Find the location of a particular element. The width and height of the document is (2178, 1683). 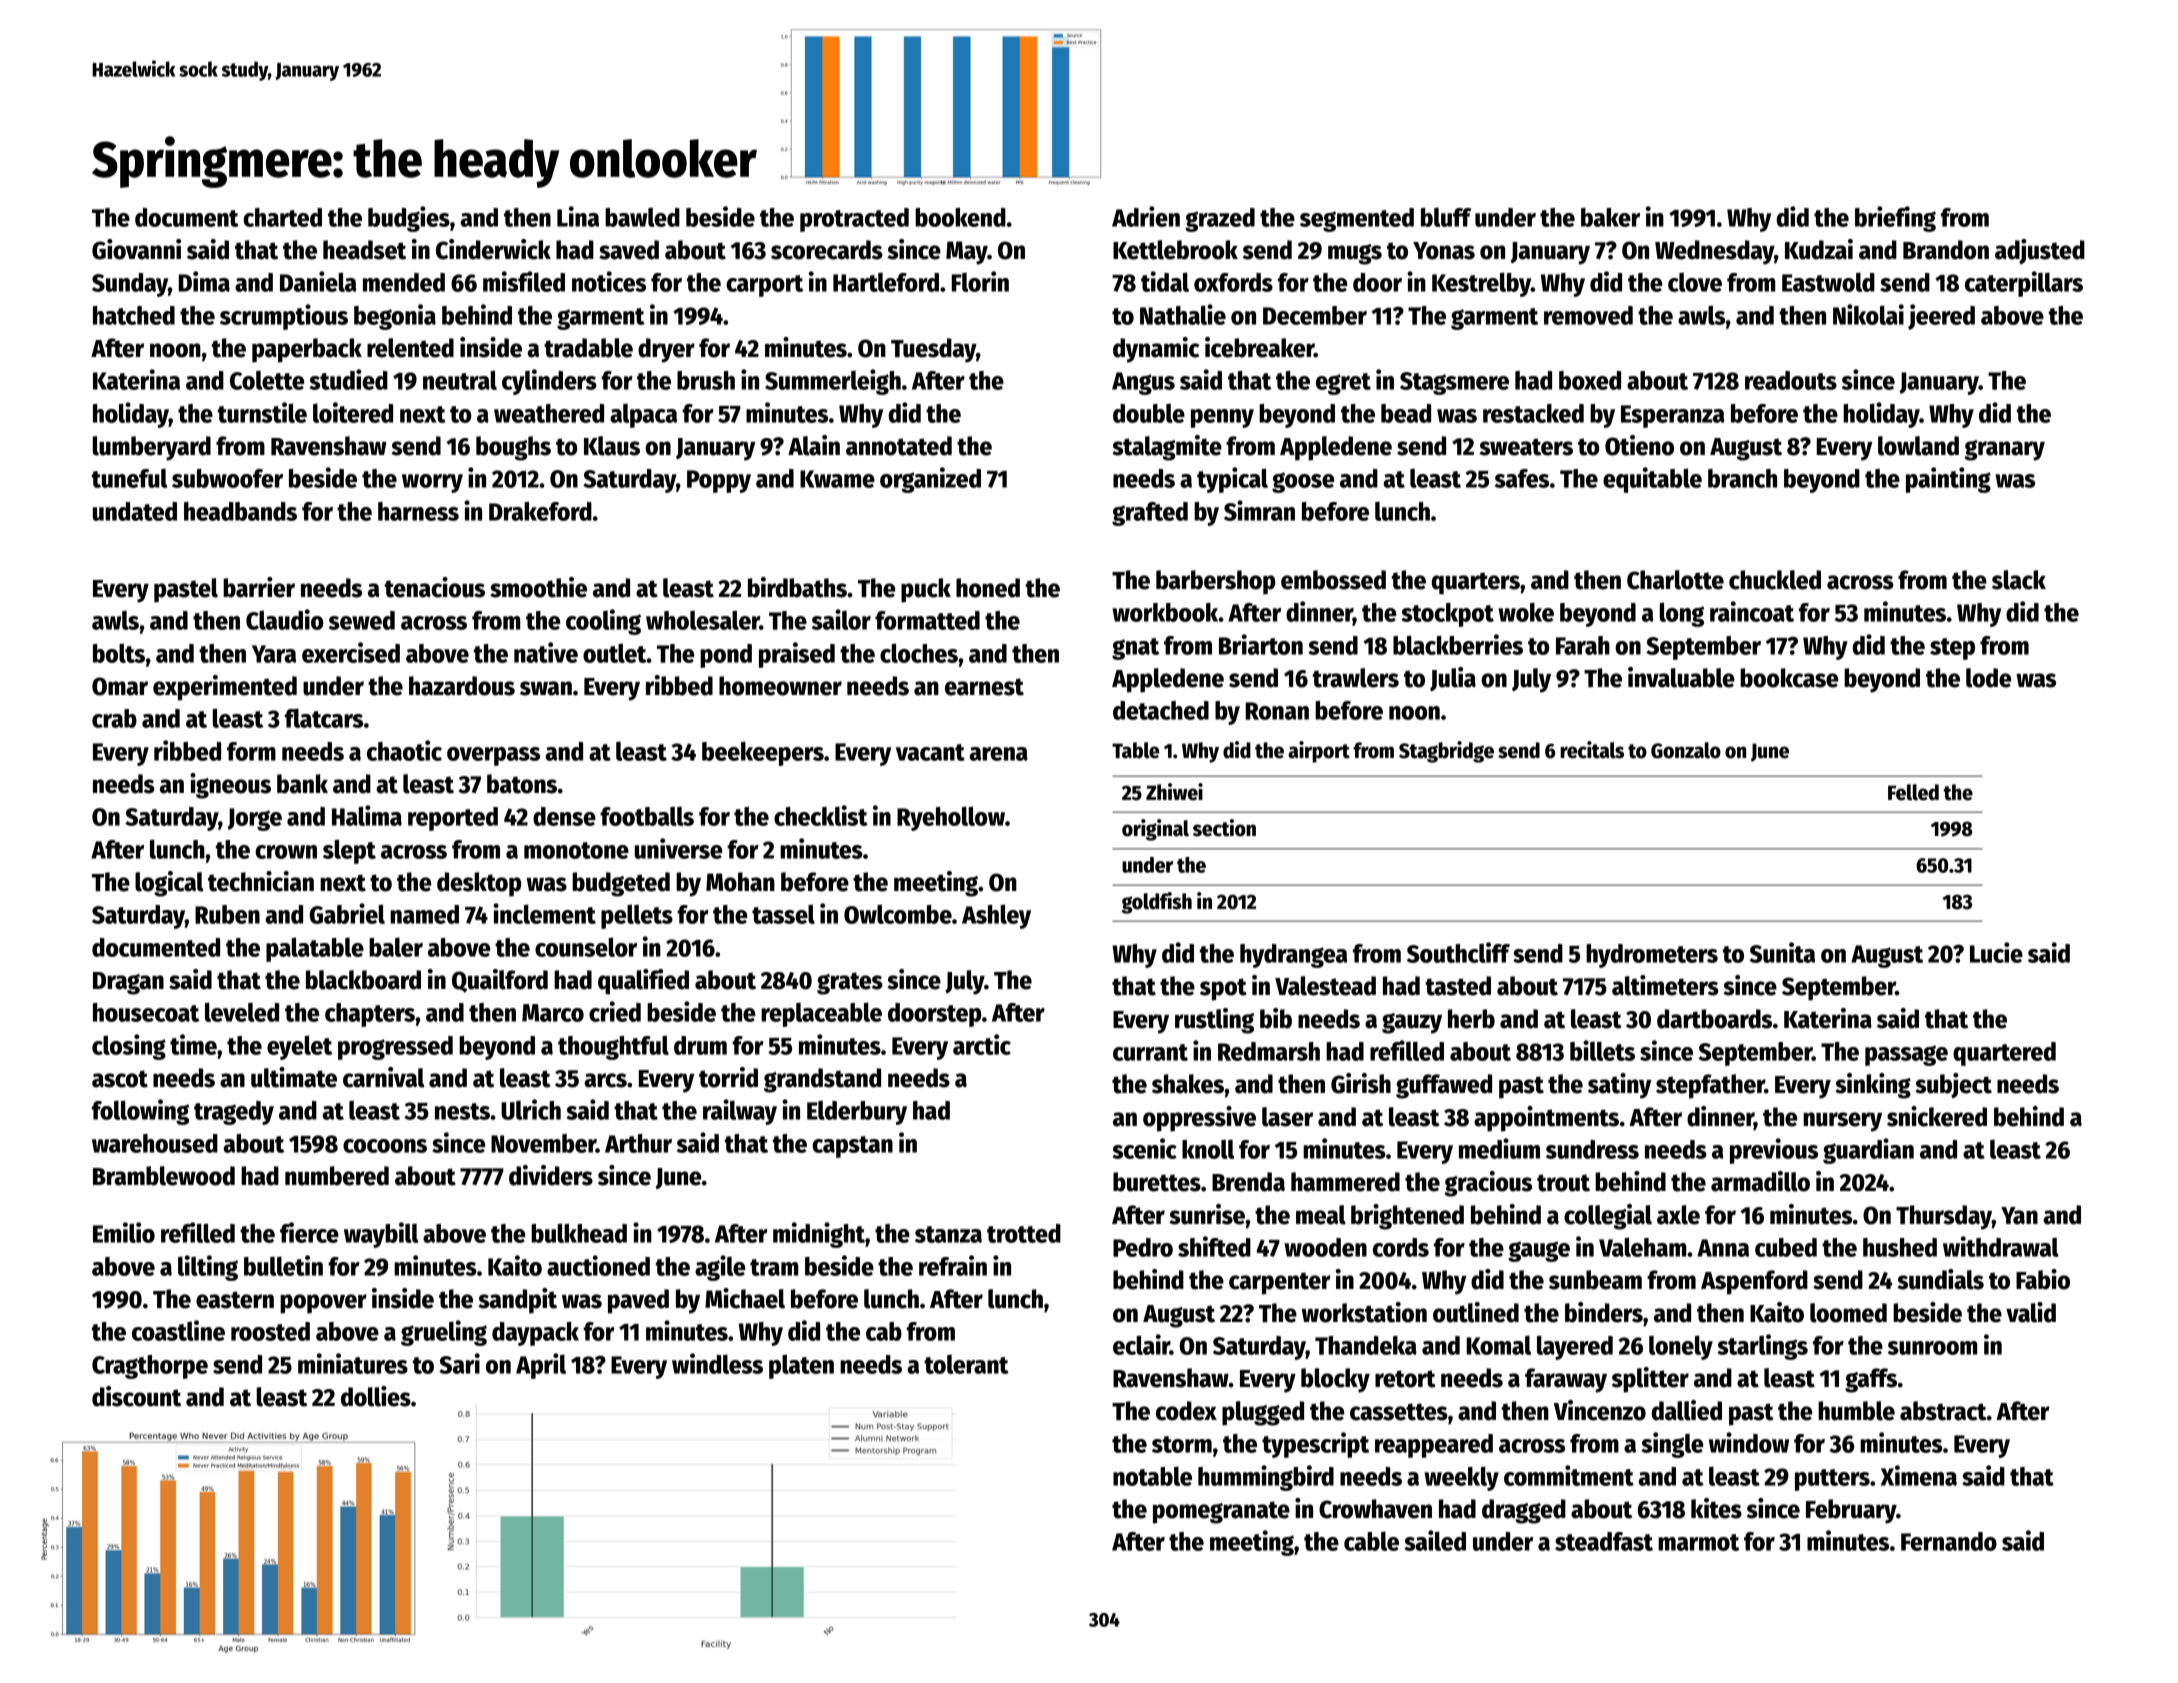

guffawed is located at coordinates (1444, 1086).
